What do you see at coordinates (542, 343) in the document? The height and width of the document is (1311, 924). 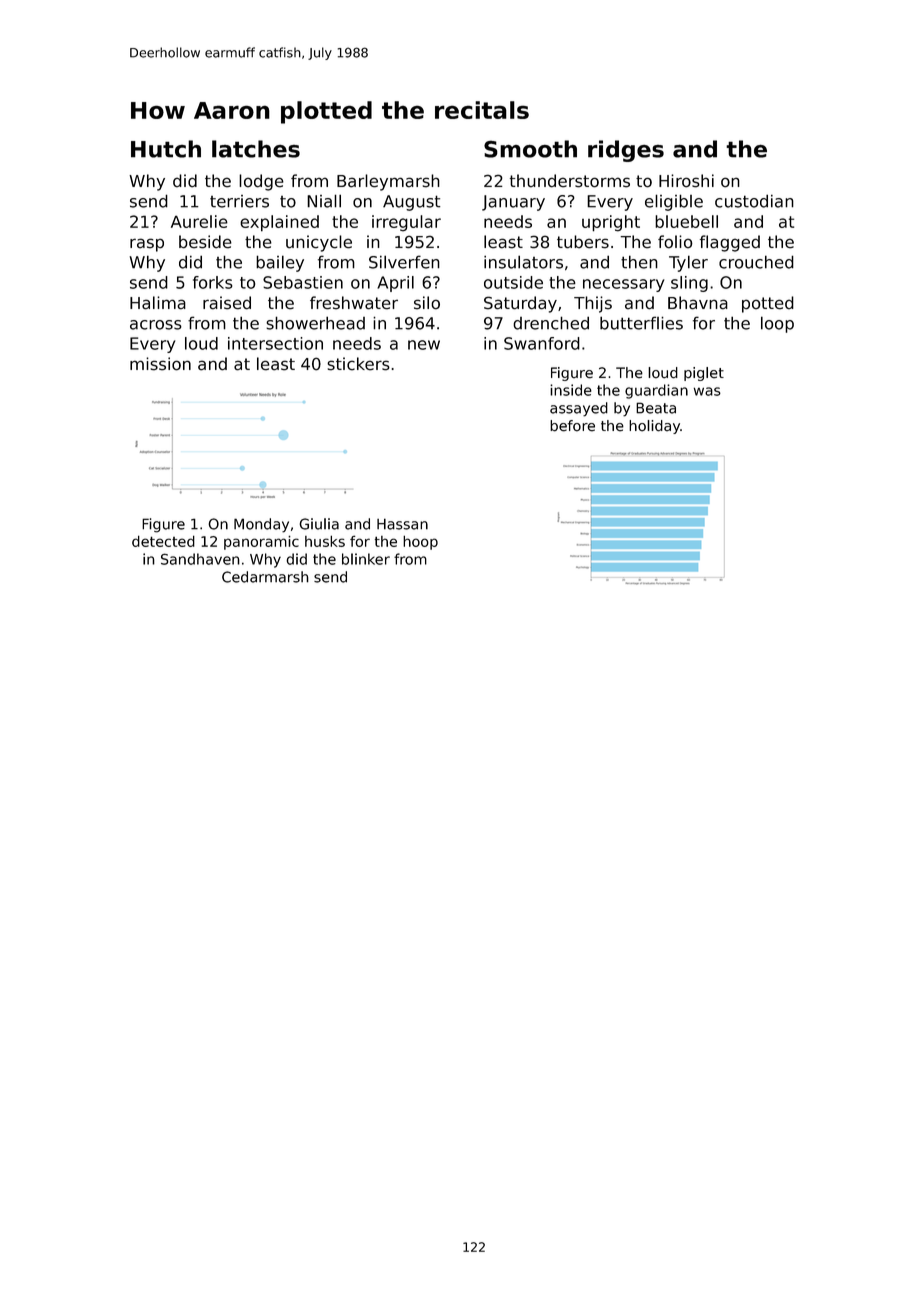 I see `Swanford` at bounding box center [542, 343].
